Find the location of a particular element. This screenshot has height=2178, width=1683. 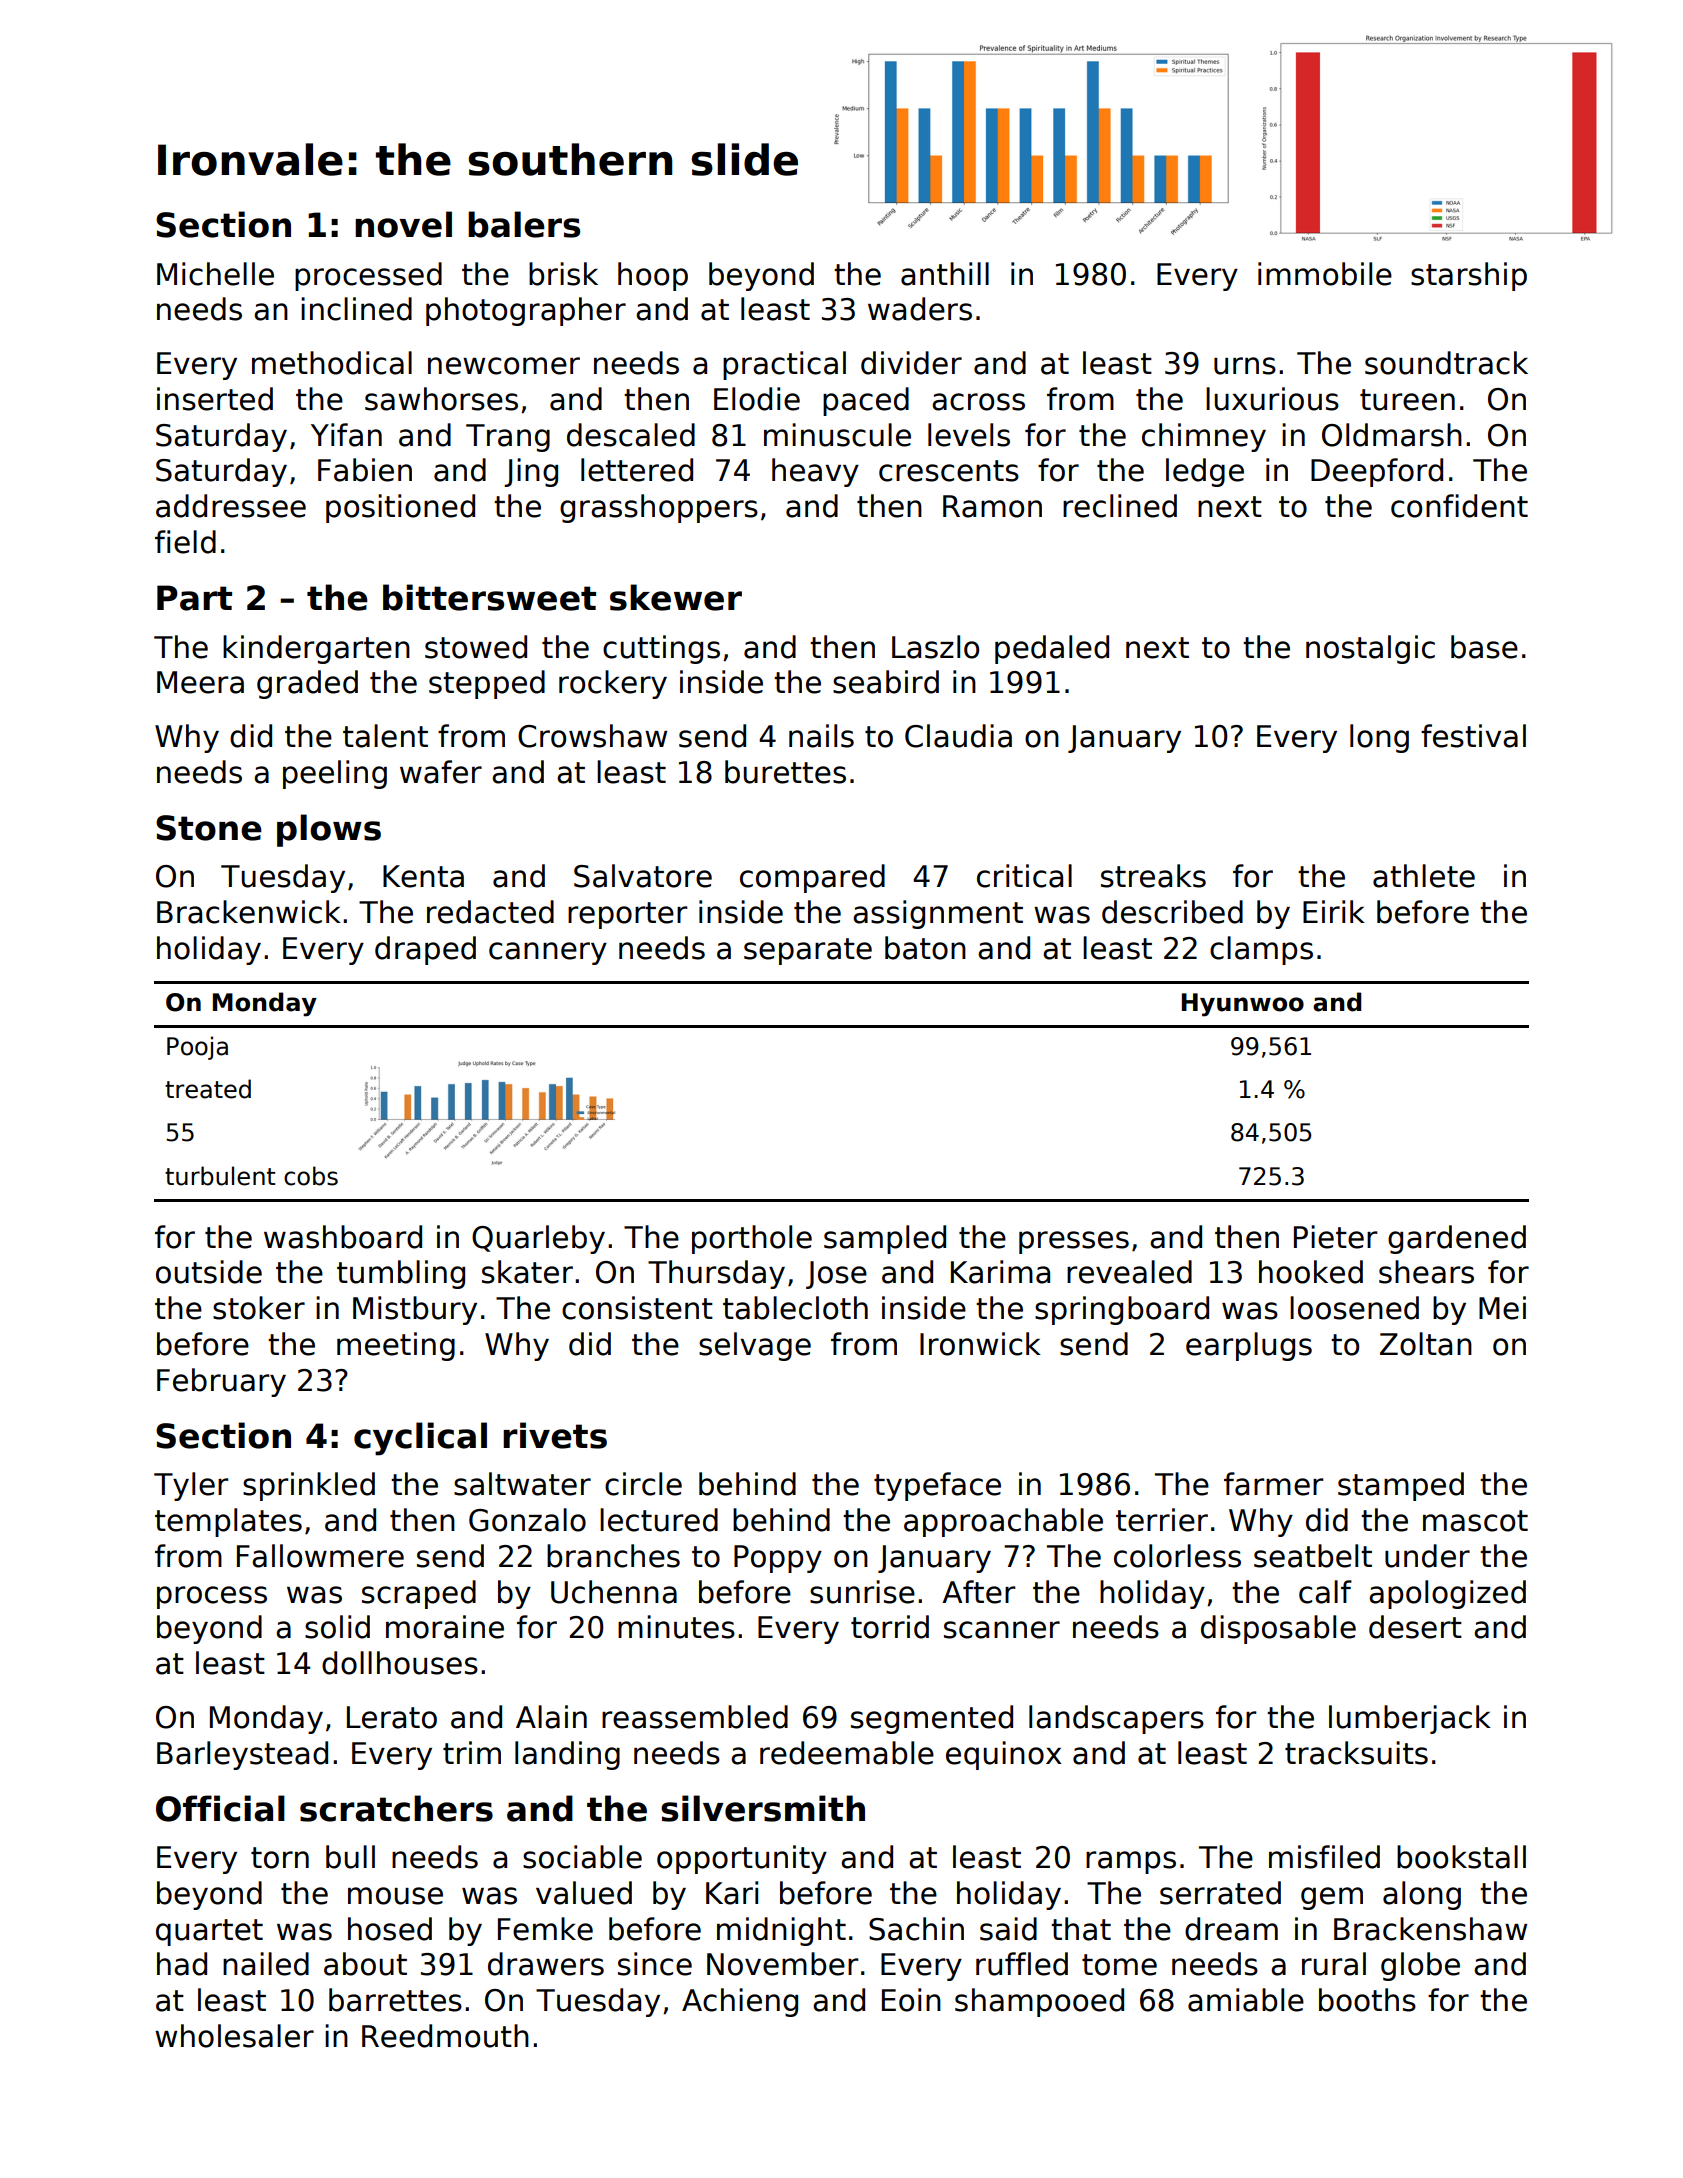

draped is located at coordinates (425, 950).
